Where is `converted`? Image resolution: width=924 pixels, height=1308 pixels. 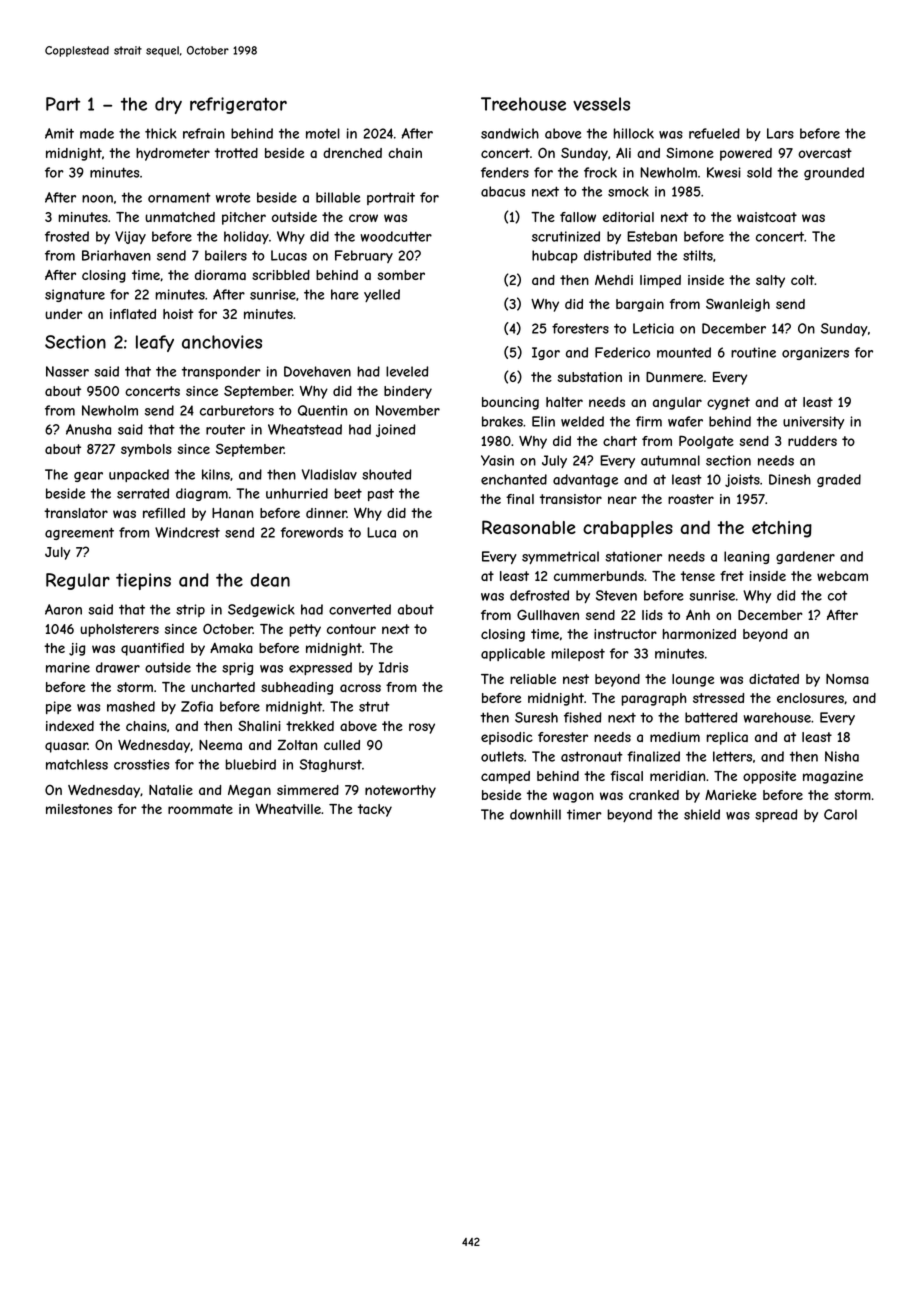 converted is located at coordinates (360, 609).
